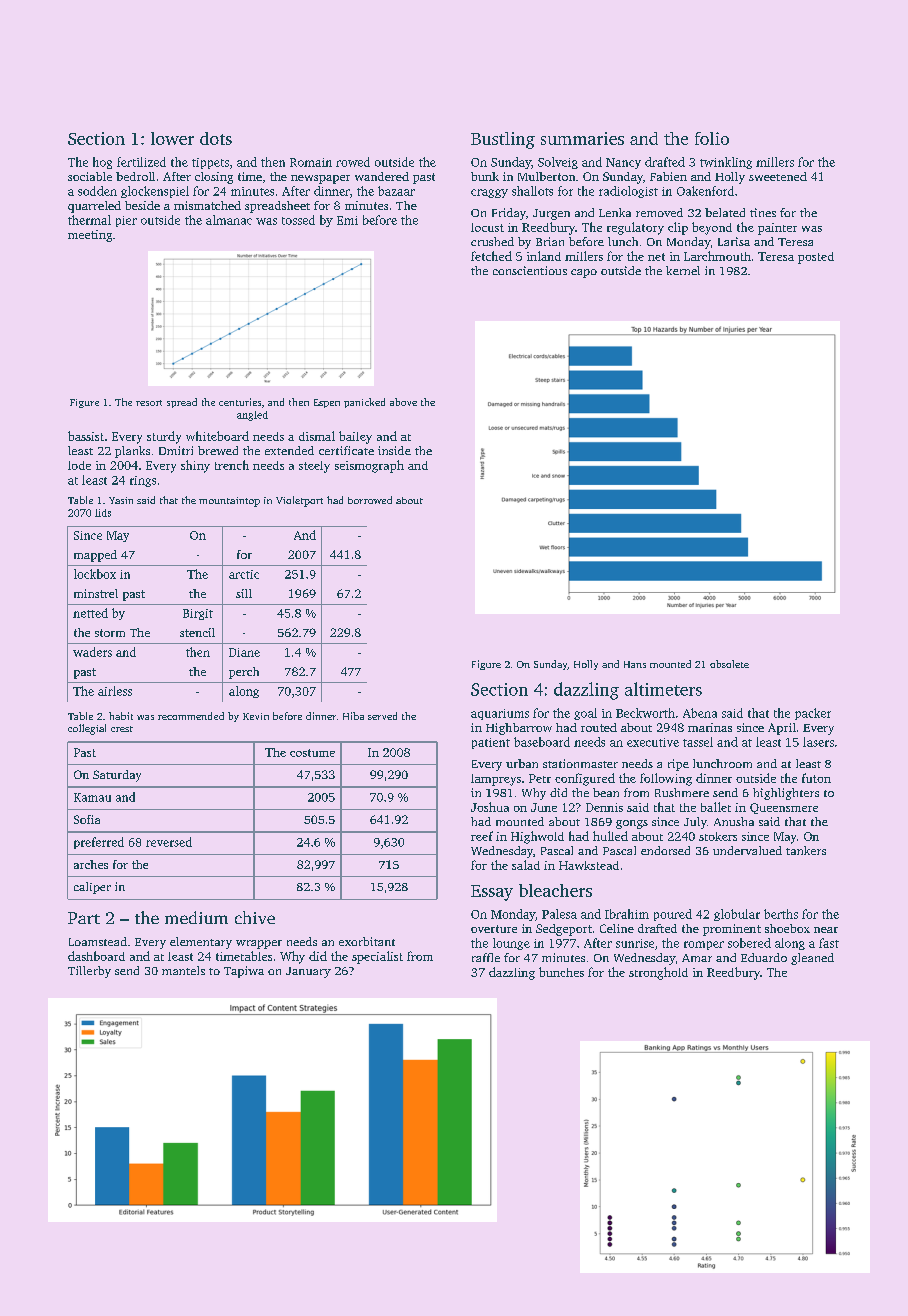 The width and height of the screenshot is (908, 1316). What do you see at coordinates (244, 972) in the screenshot?
I see `Tapiwa` at bounding box center [244, 972].
